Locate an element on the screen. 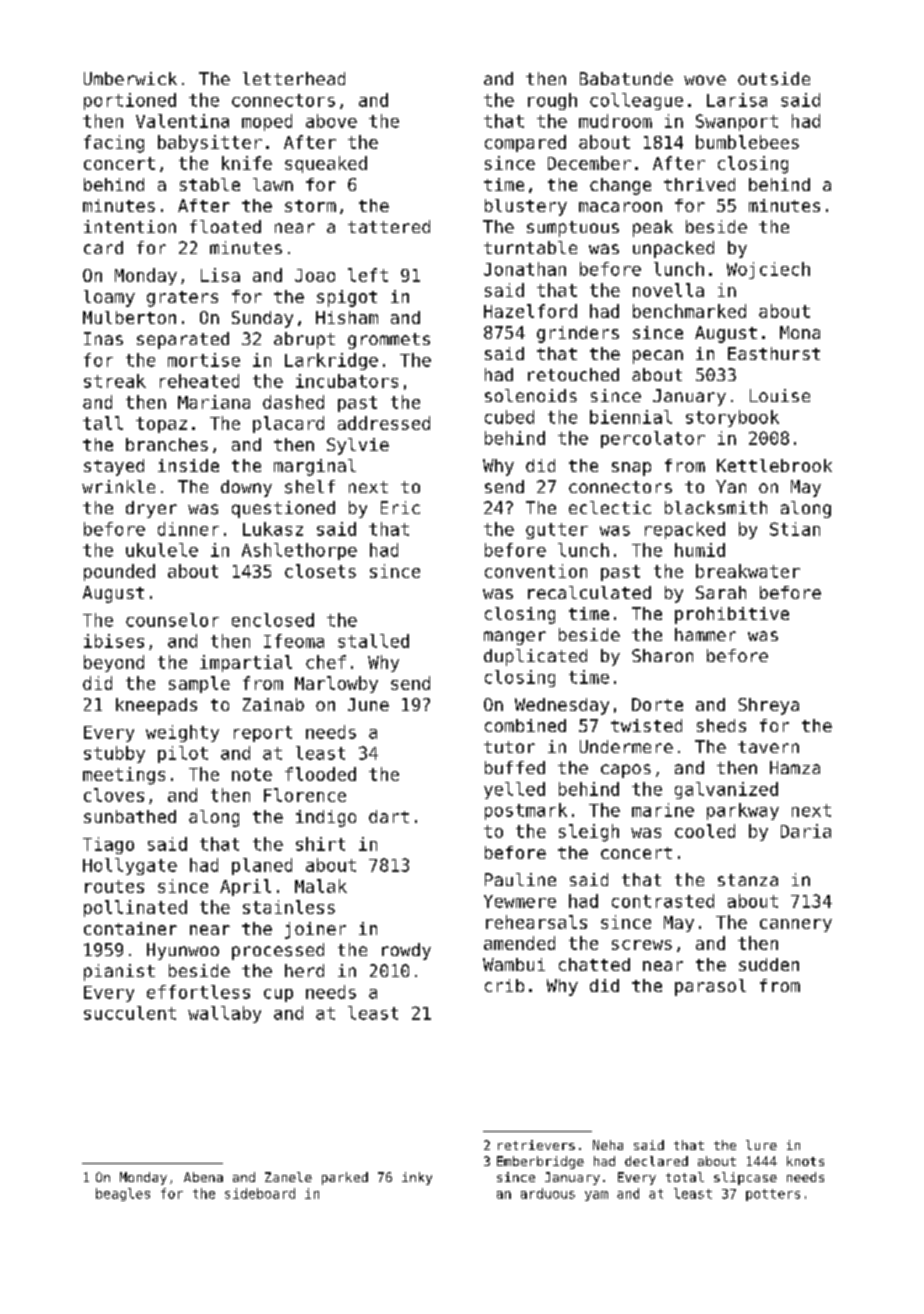  above is located at coordinates (331, 121).
